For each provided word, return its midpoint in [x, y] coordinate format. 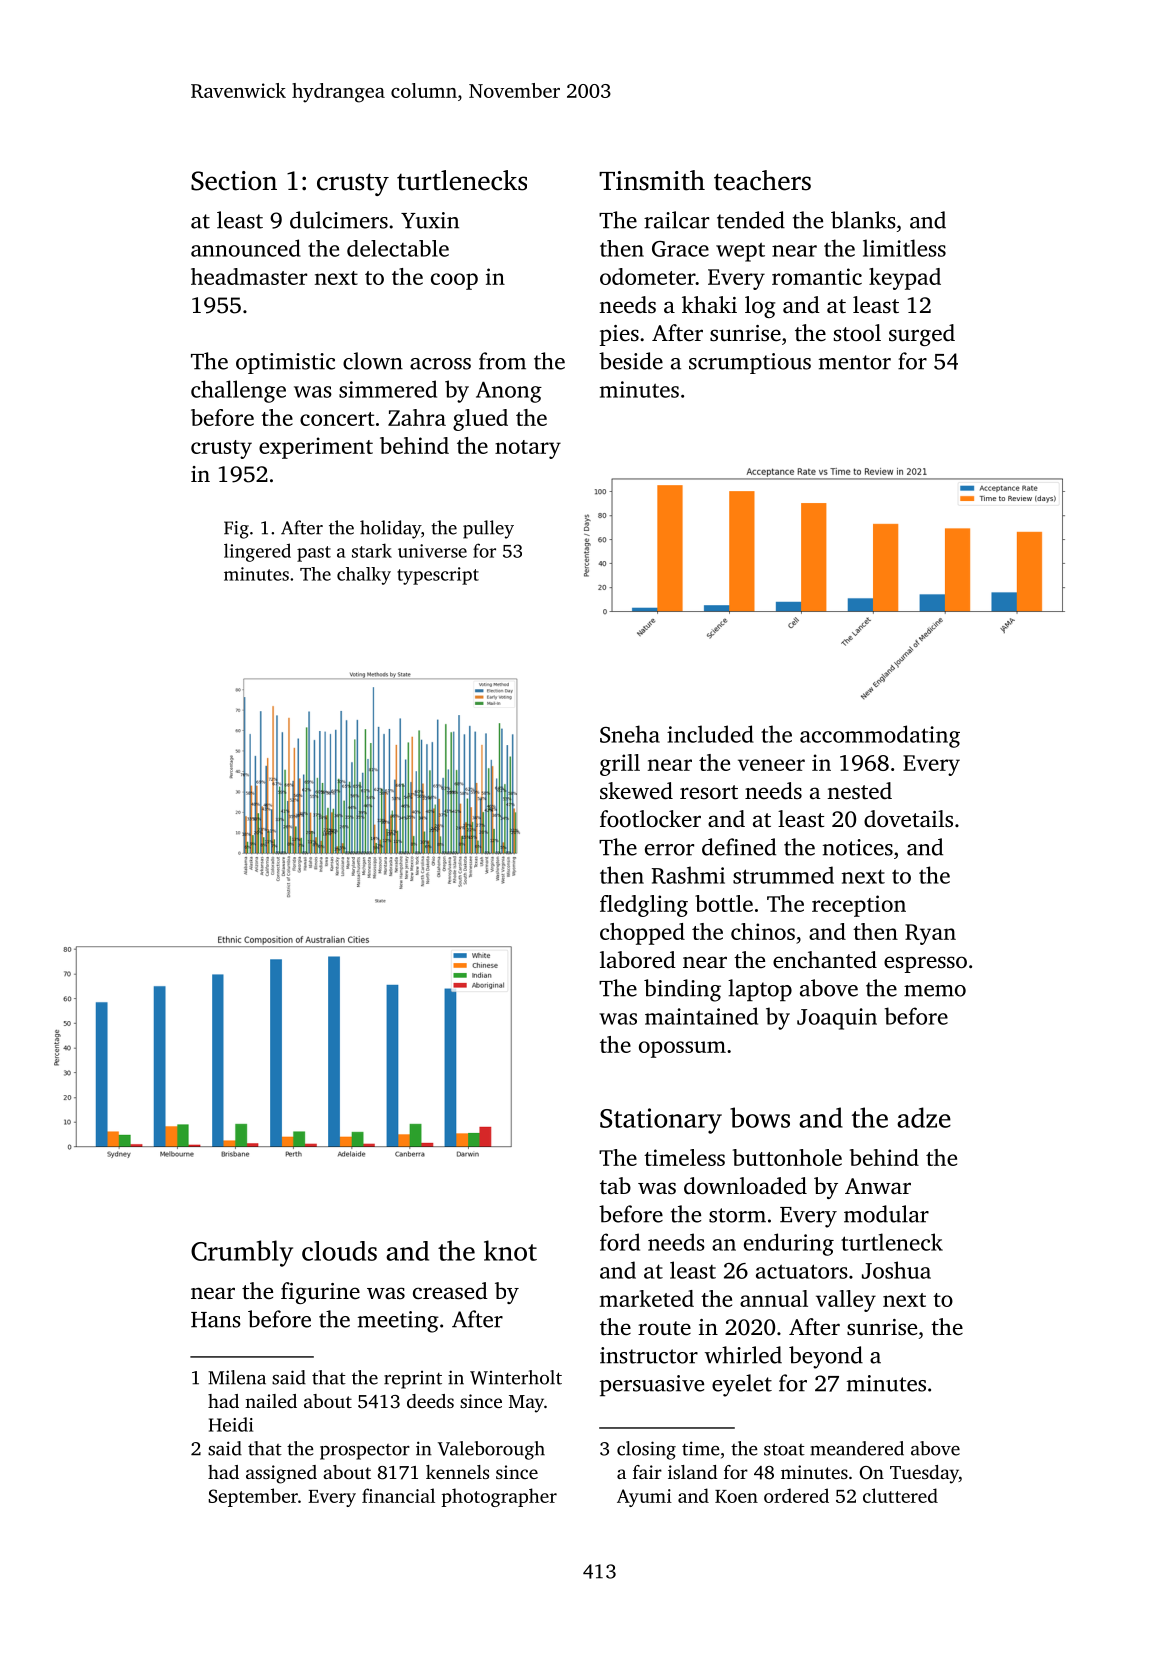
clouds [339, 1251]
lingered [257, 552]
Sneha [630, 734]
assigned [281, 1474]
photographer [499, 1497]
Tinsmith [652, 180]
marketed [647, 1298]
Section [234, 181]
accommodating [880, 736]
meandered [857, 1448]
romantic [817, 276]
